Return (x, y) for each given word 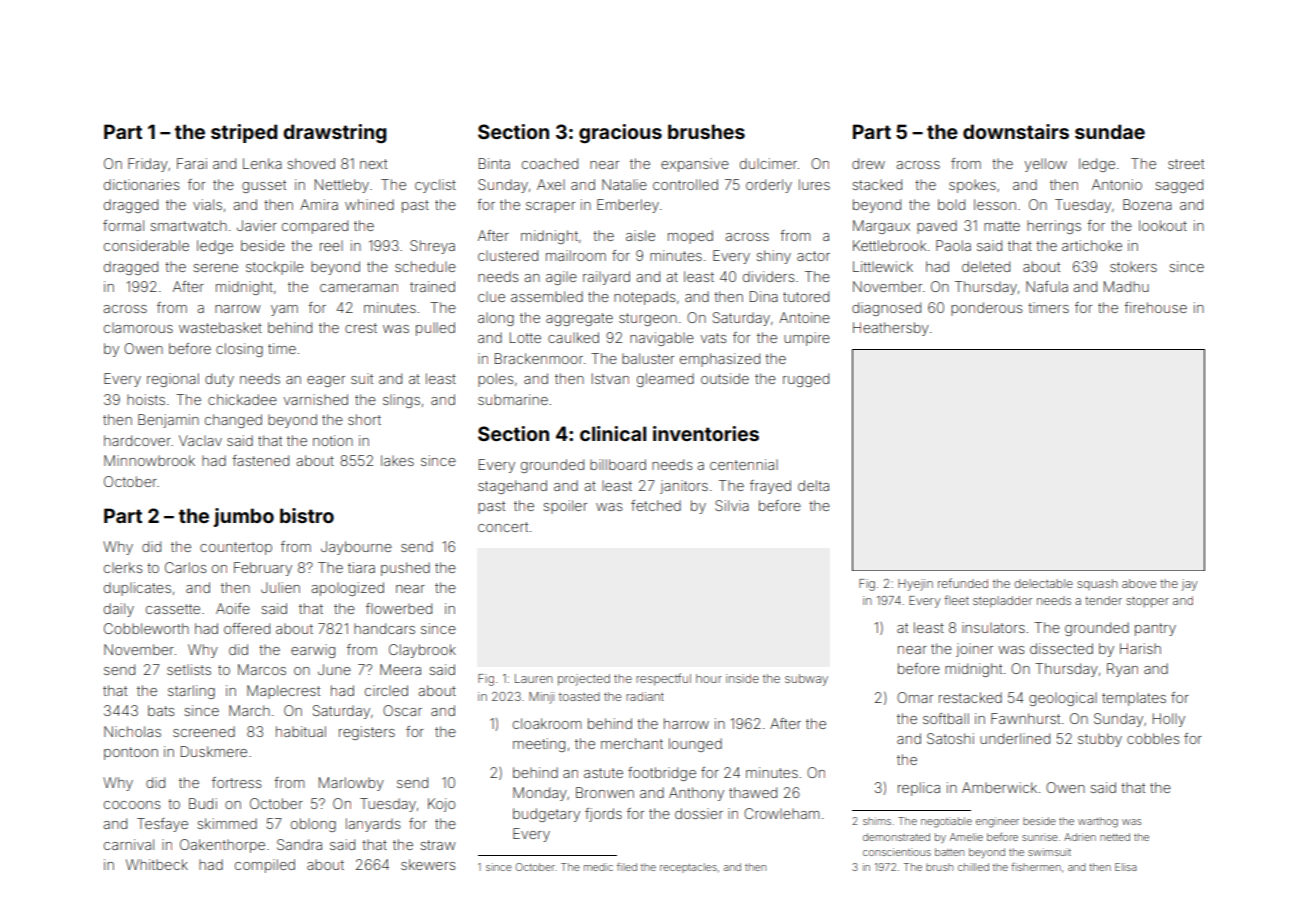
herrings (1054, 227)
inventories (706, 433)
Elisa (1126, 867)
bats (161, 710)
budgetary (546, 815)
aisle (640, 235)
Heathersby (891, 329)
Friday (148, 165)
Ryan (1122, 670)
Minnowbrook (149, 460)
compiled (265, 866)
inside (742, 678)
